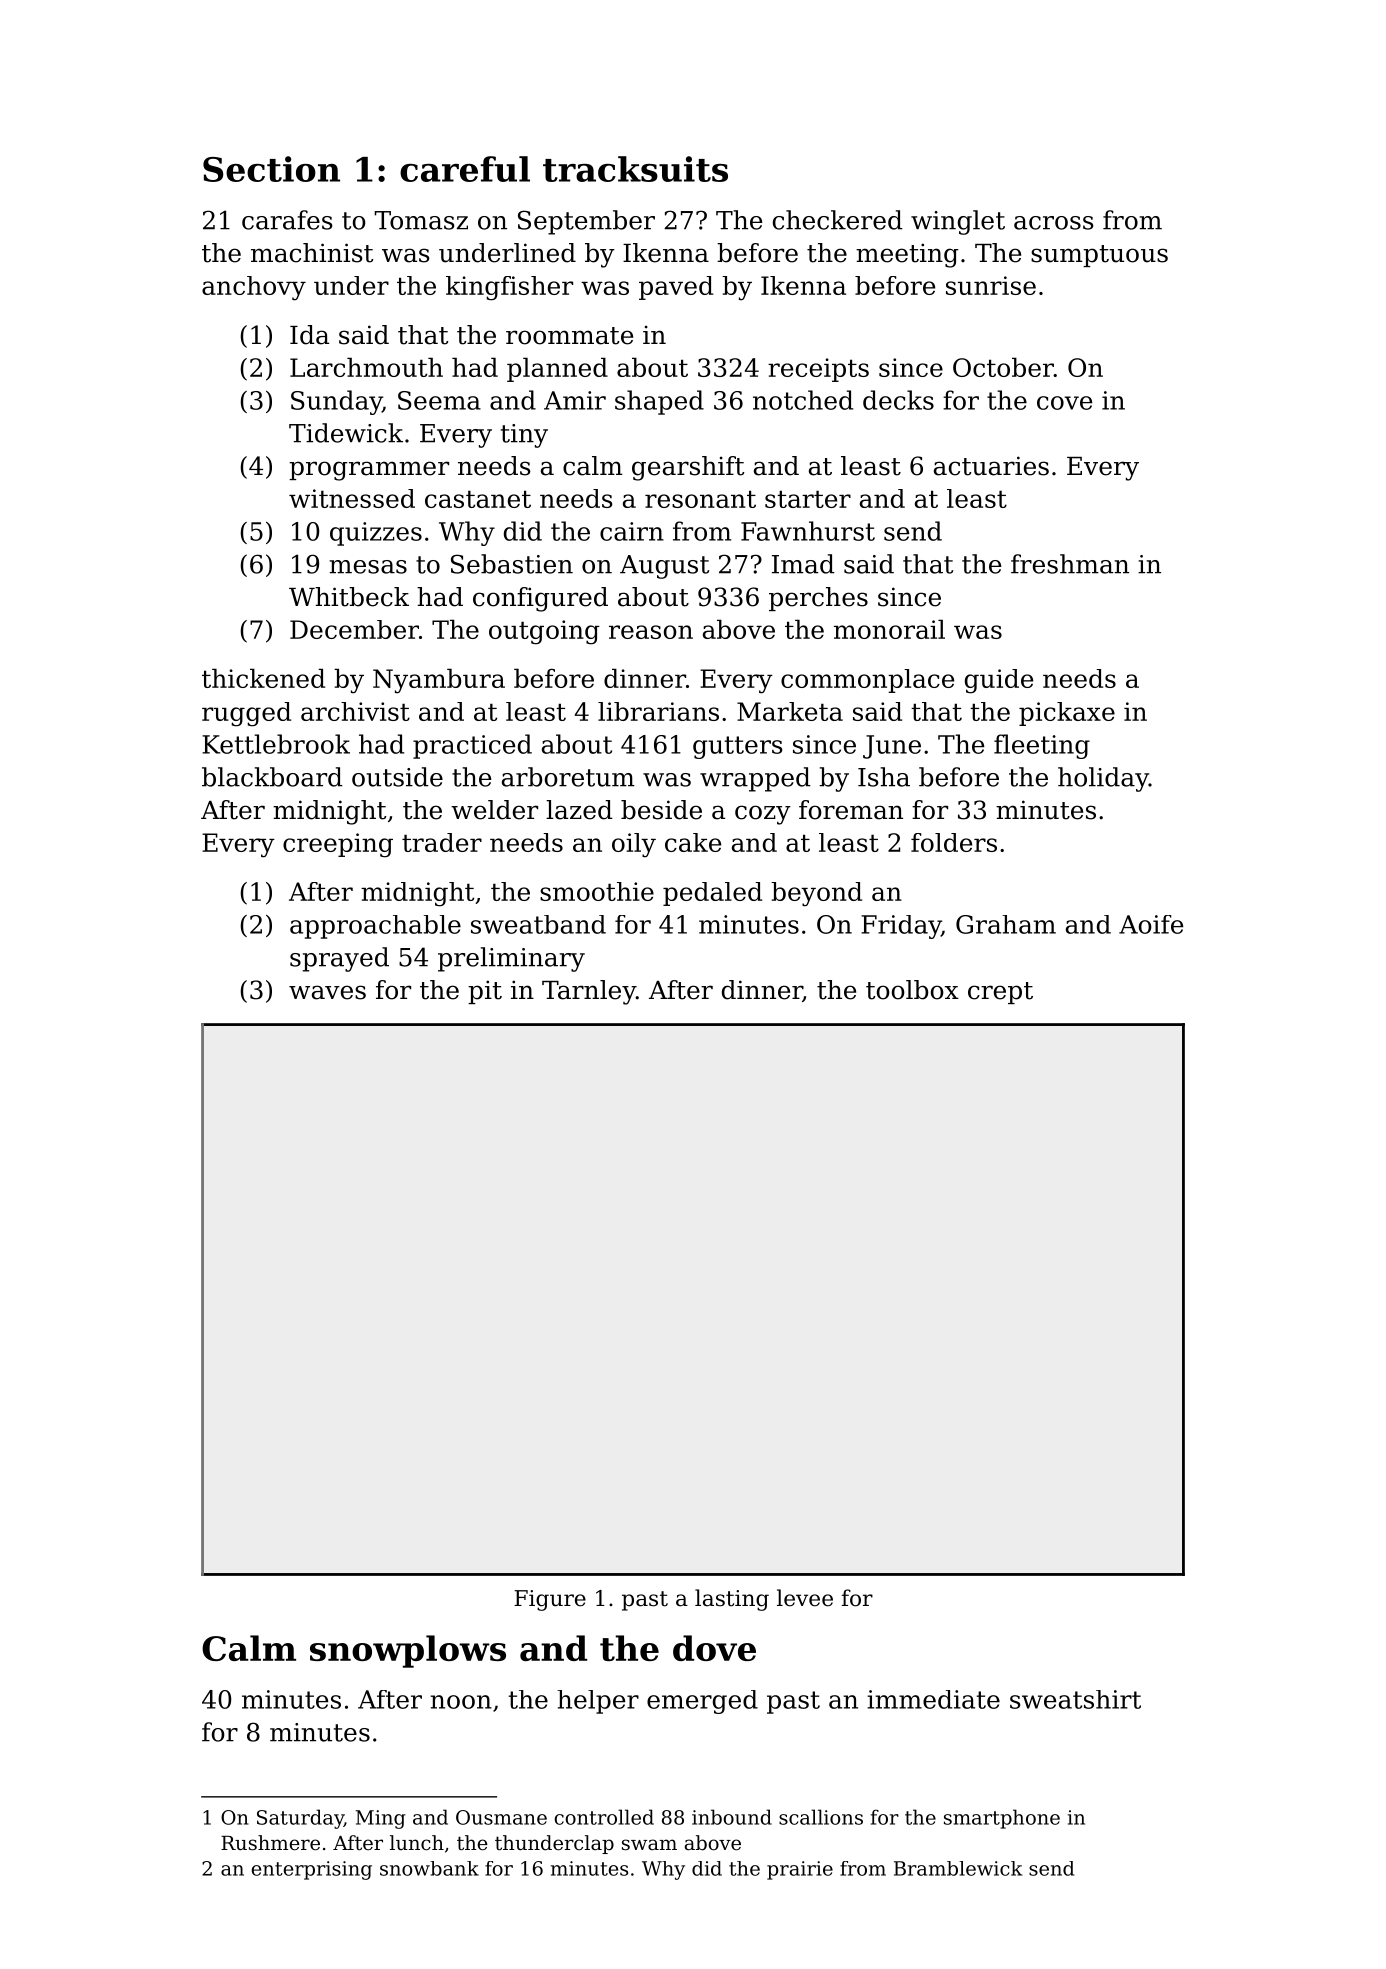 This screenshot has width=1386, height=1969. What do you see at coordinates (1151, 924) in the screenshot?
I see `Aoife` at bounding box center [1151, 924].
